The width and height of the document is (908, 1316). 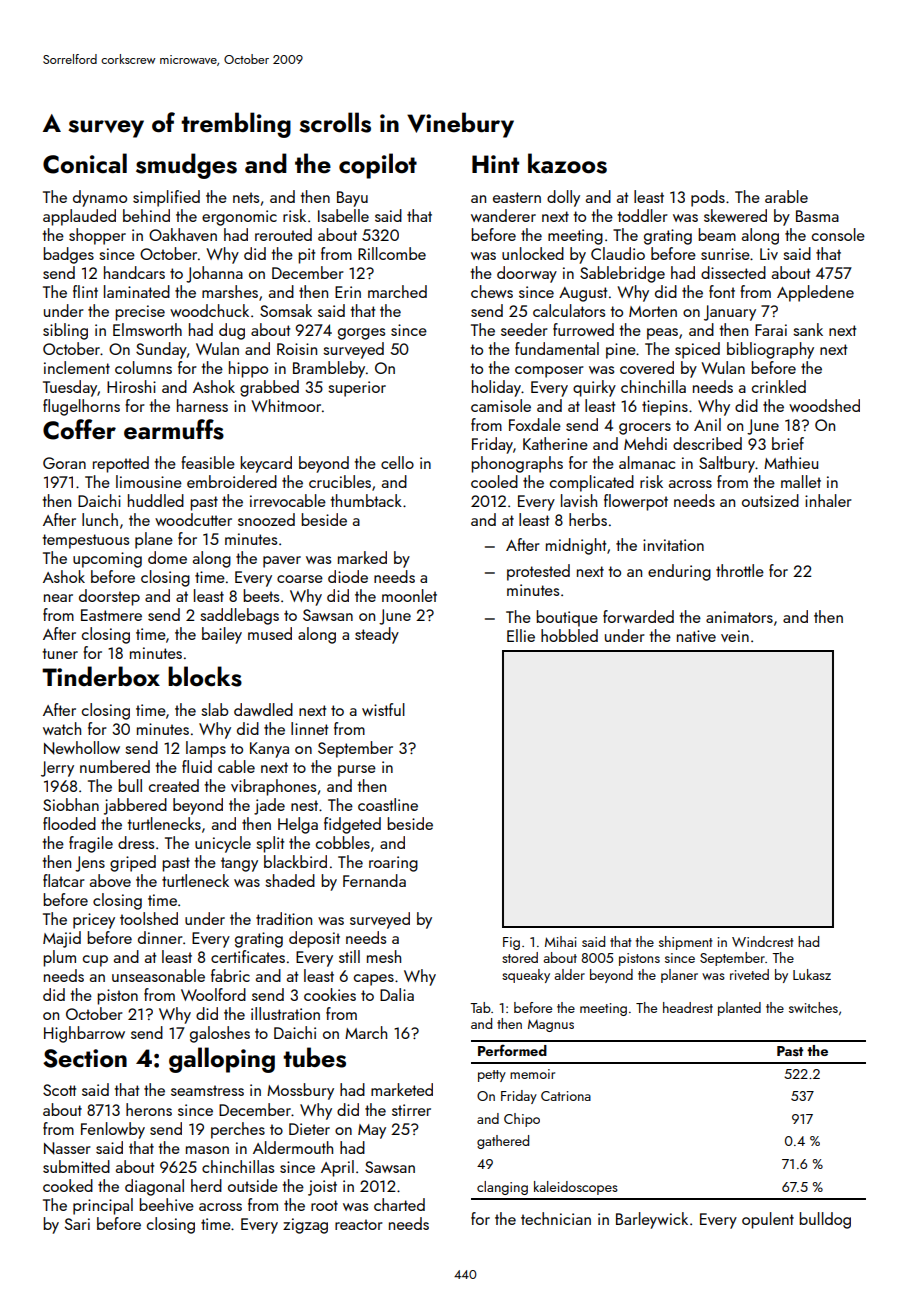 What do you see at coordinates (520, 957) in the document?
I see `stored` at bounding box center [520, 957].
